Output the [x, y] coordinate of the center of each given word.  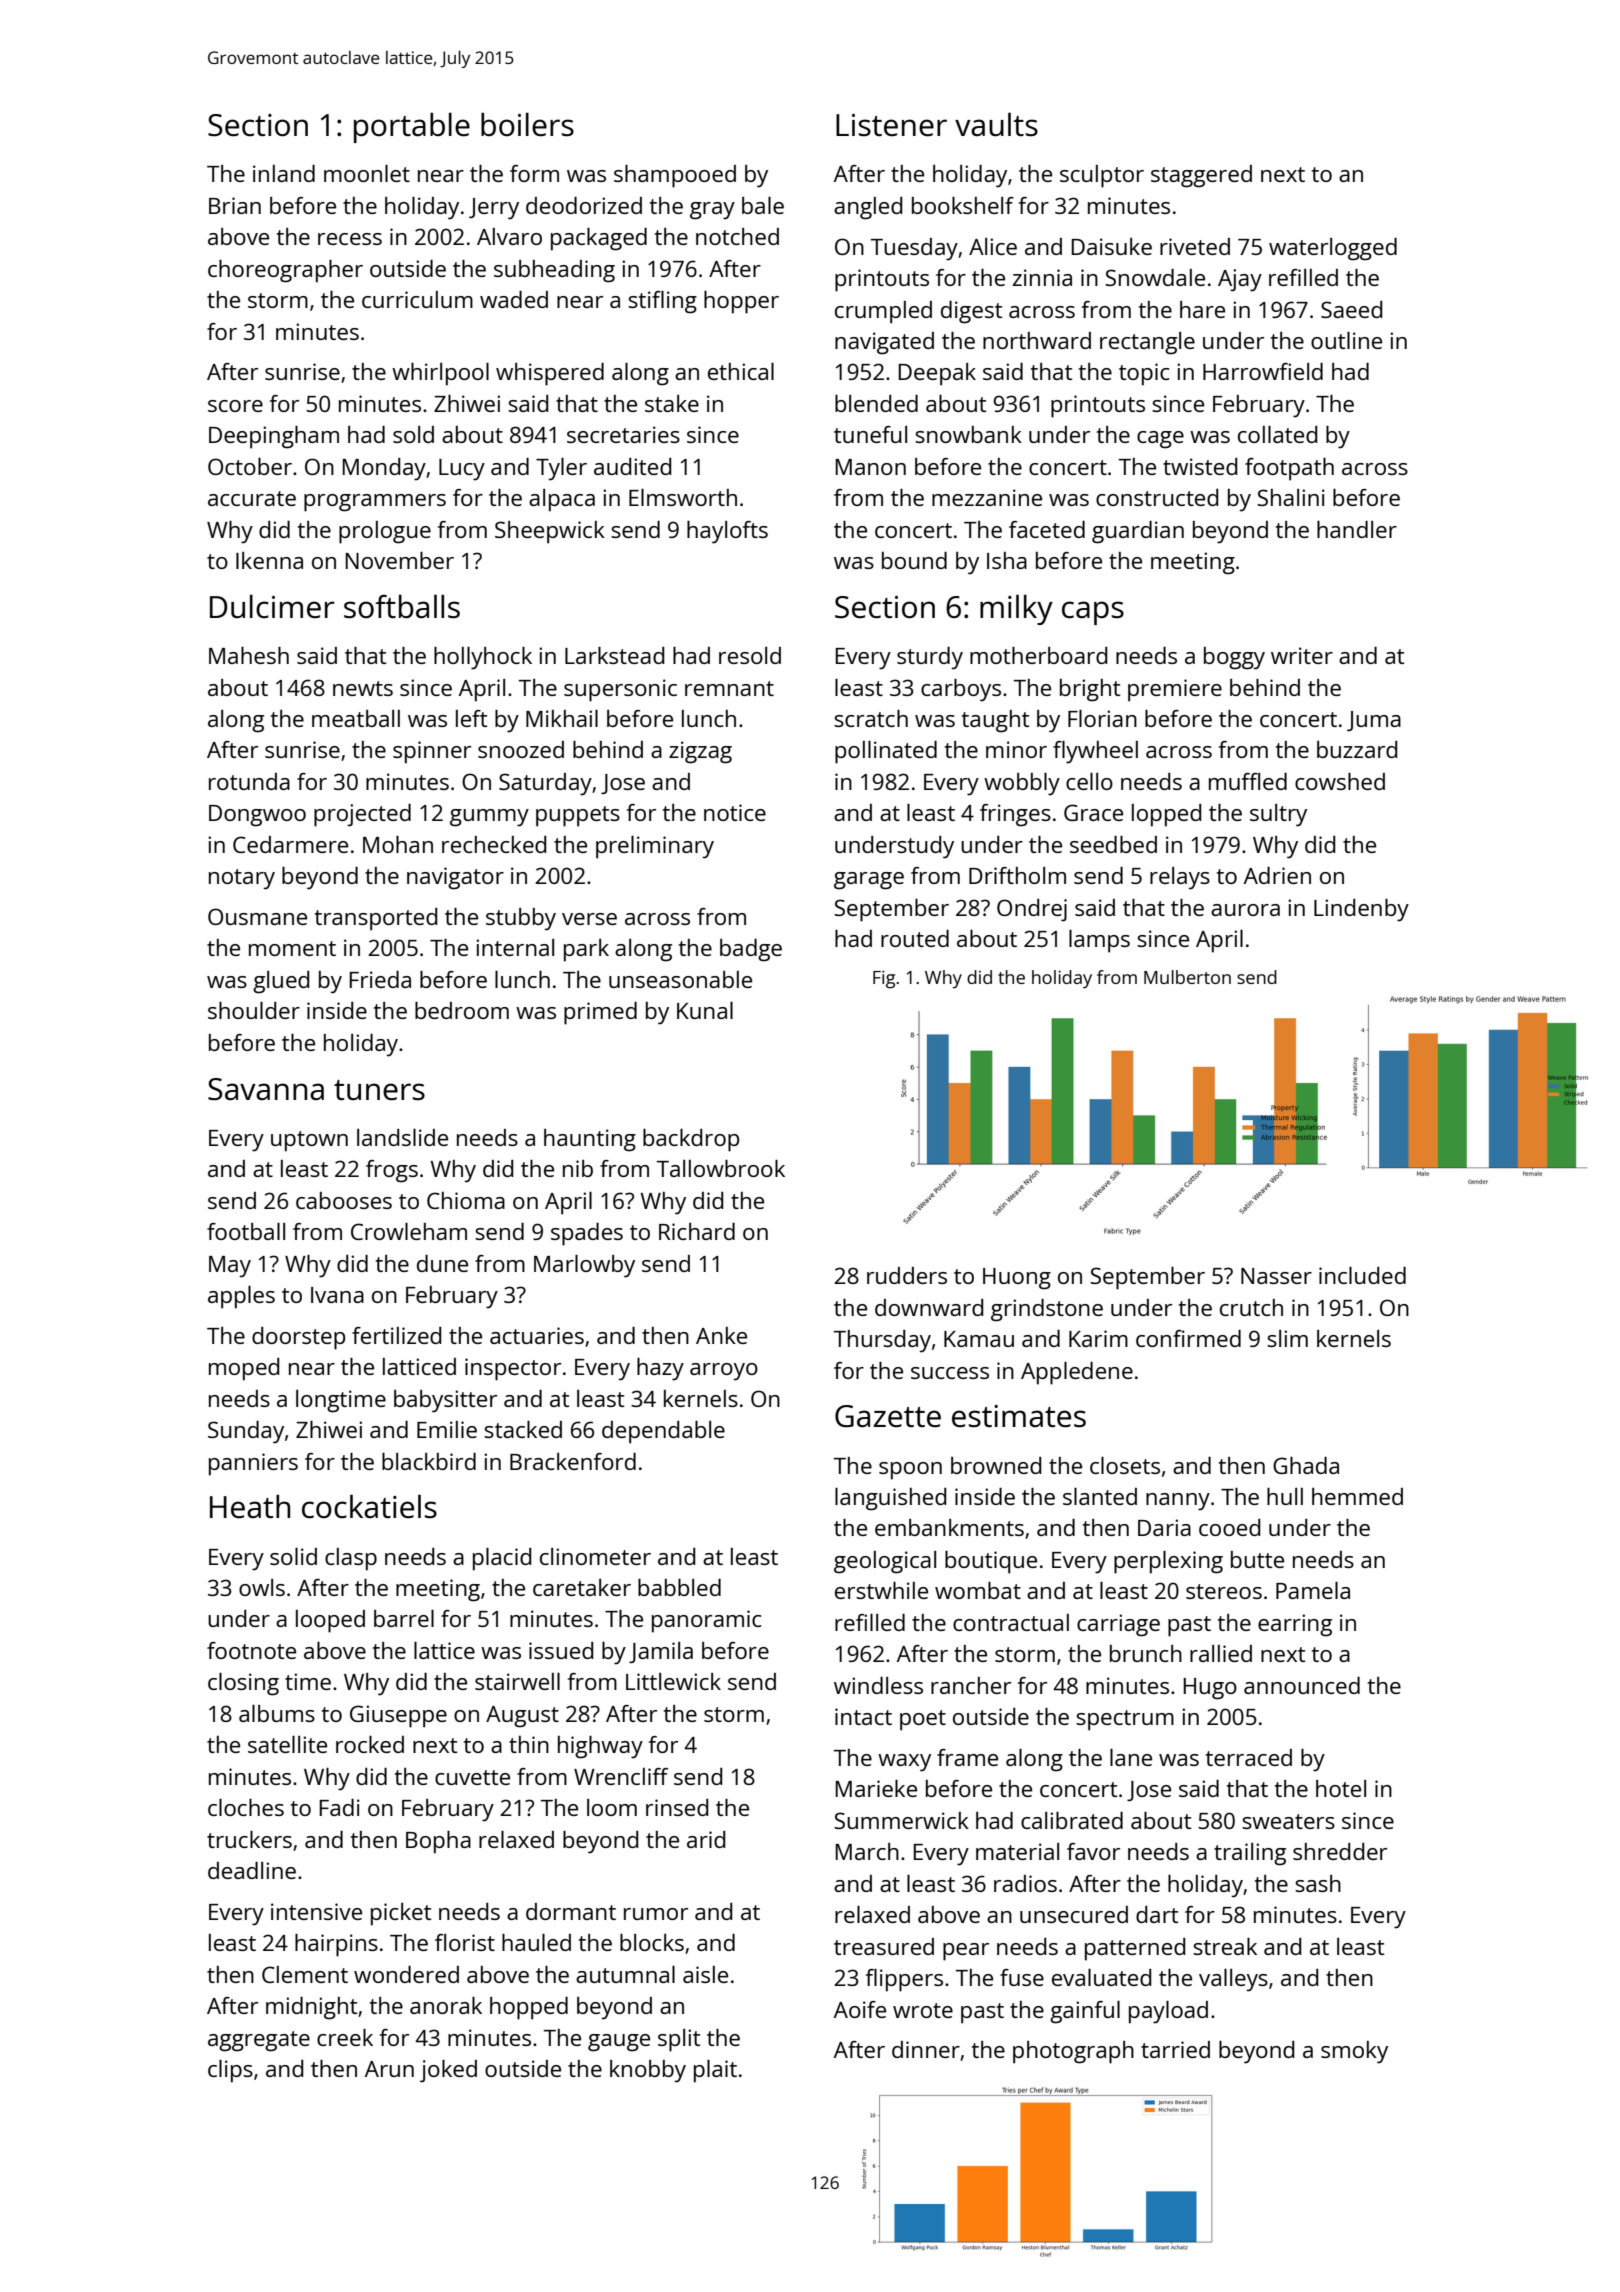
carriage [1118, 1625]
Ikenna [269, 560]
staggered [1201, 176]
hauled [536, 1942]
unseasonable [680, 979]
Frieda [380, 979]
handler [1357, 529]
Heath [250, 1507]
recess [350, 239]
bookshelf [963, 205]
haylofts [727, 532]
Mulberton [1187, 977]
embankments [949, 1527]
